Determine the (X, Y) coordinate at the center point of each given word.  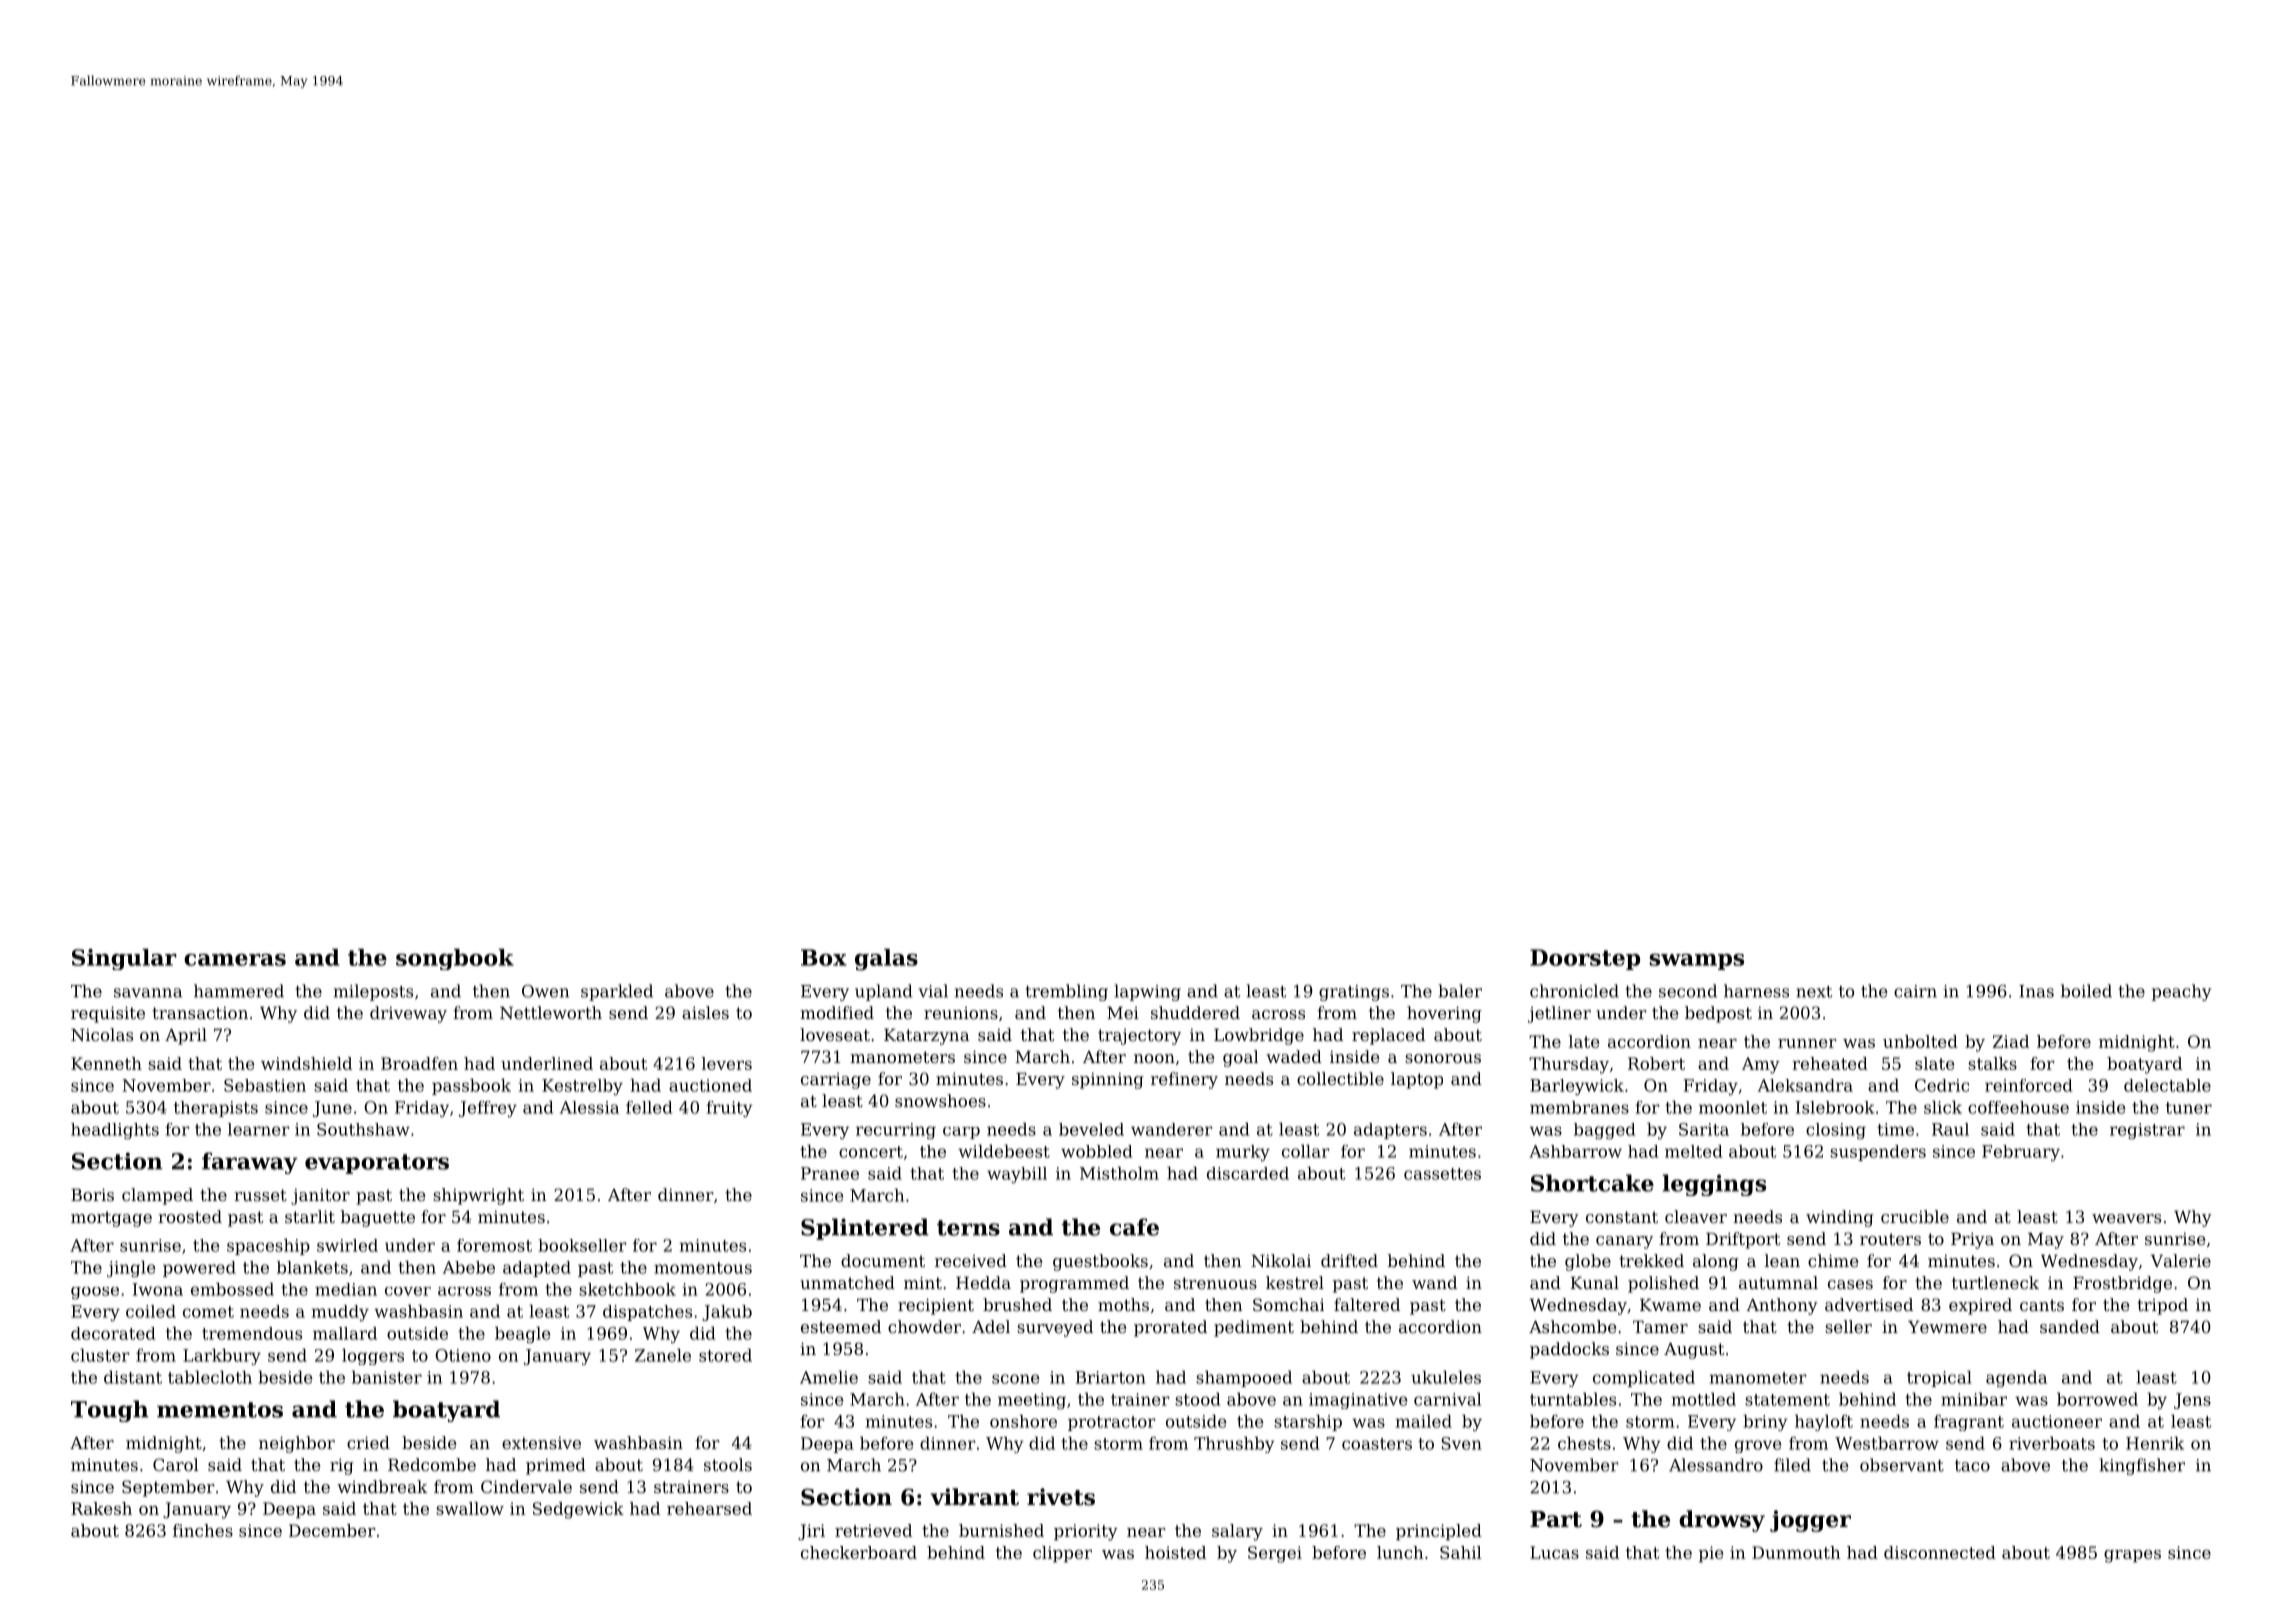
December (332, 1530)
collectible (1340, 1078)
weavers (2126, 1218)
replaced (1388, 1036)
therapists (216, 1109)
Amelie (829, 1377)
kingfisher (2142, 1466)
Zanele (663, 1355)
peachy (2181, 992)
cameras (235, 960)
